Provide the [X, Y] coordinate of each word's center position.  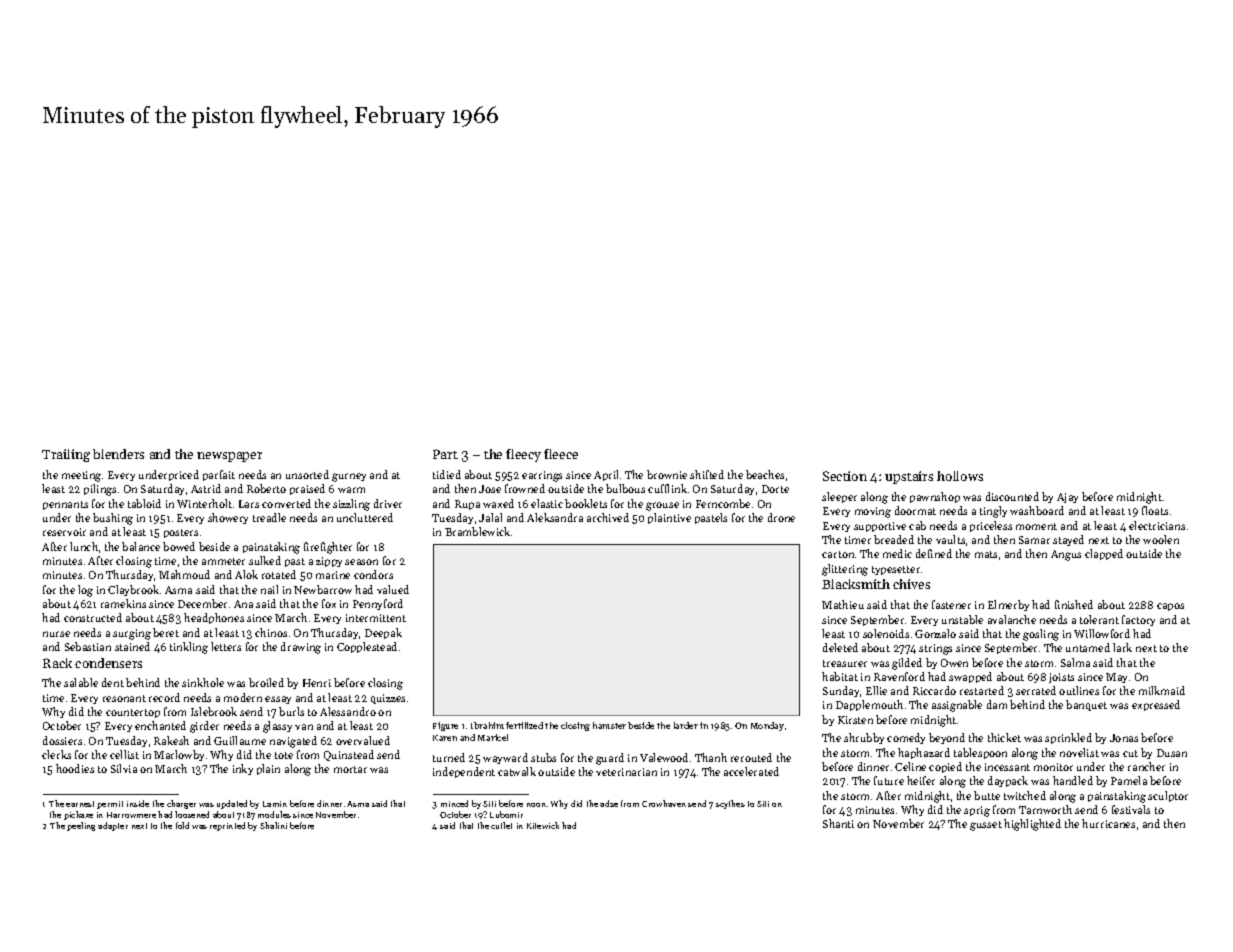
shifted [707, 474]
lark [1122, 647]
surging [132, 634]
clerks [56, 754]
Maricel [493, 737]
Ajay [1067, 498]
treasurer [845, 663]
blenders [118, 454]
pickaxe [78, 815]
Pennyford [378, 604]
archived [608, 517]
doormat [915, 510]
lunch [84, 546]
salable [81, 682]
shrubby [864, 738]
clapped [1104, 554]
